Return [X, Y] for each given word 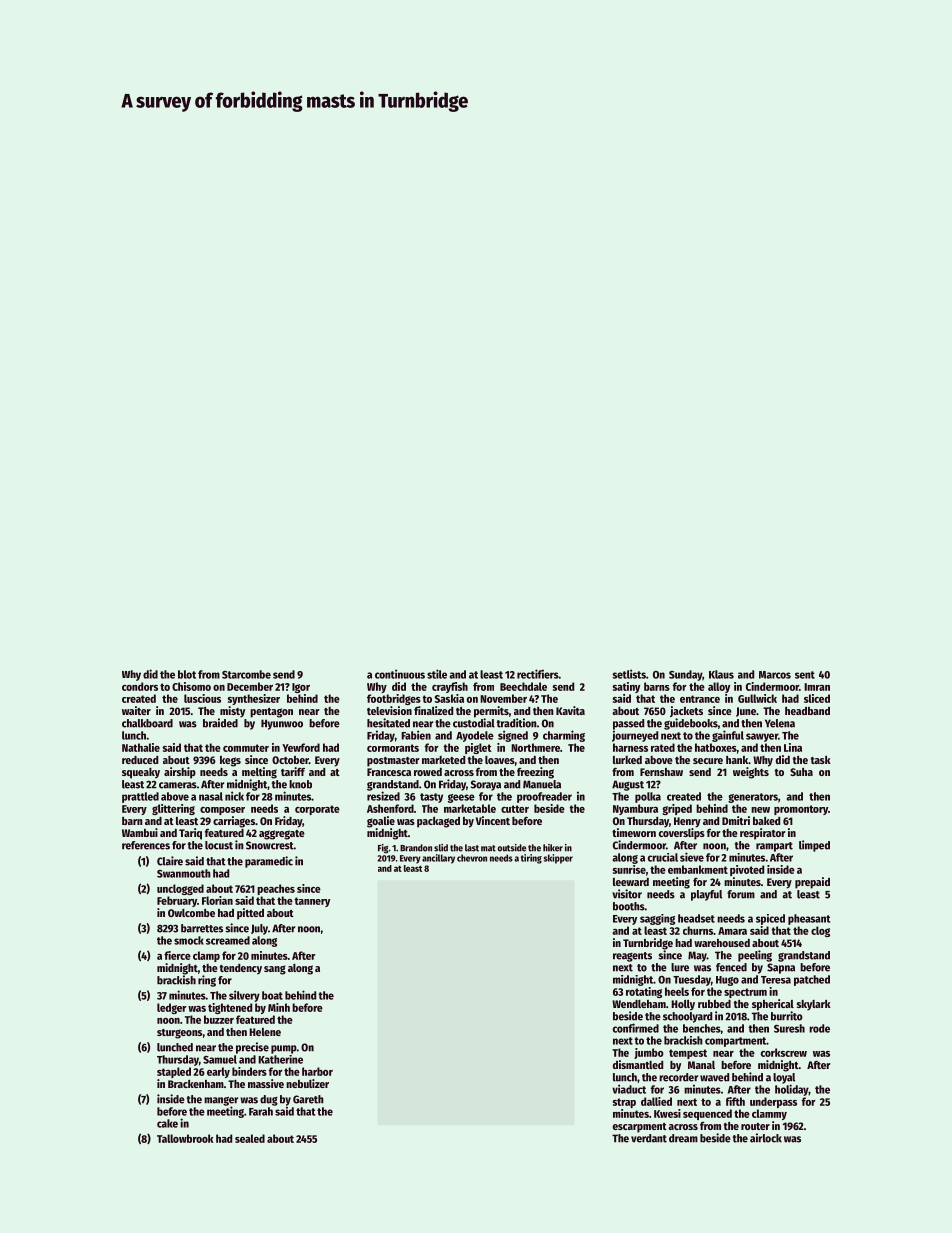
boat [272, 995]
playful [706, 895]
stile [437, 674]
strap [624, 1103]
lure [680, 967]
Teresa [776, 980]
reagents [632, 957]
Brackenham [196, 1084]
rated [663, 747]
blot [187, 674]
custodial [474, 723]
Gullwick [757, 698]
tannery [312, 902]
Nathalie [141, 747]
